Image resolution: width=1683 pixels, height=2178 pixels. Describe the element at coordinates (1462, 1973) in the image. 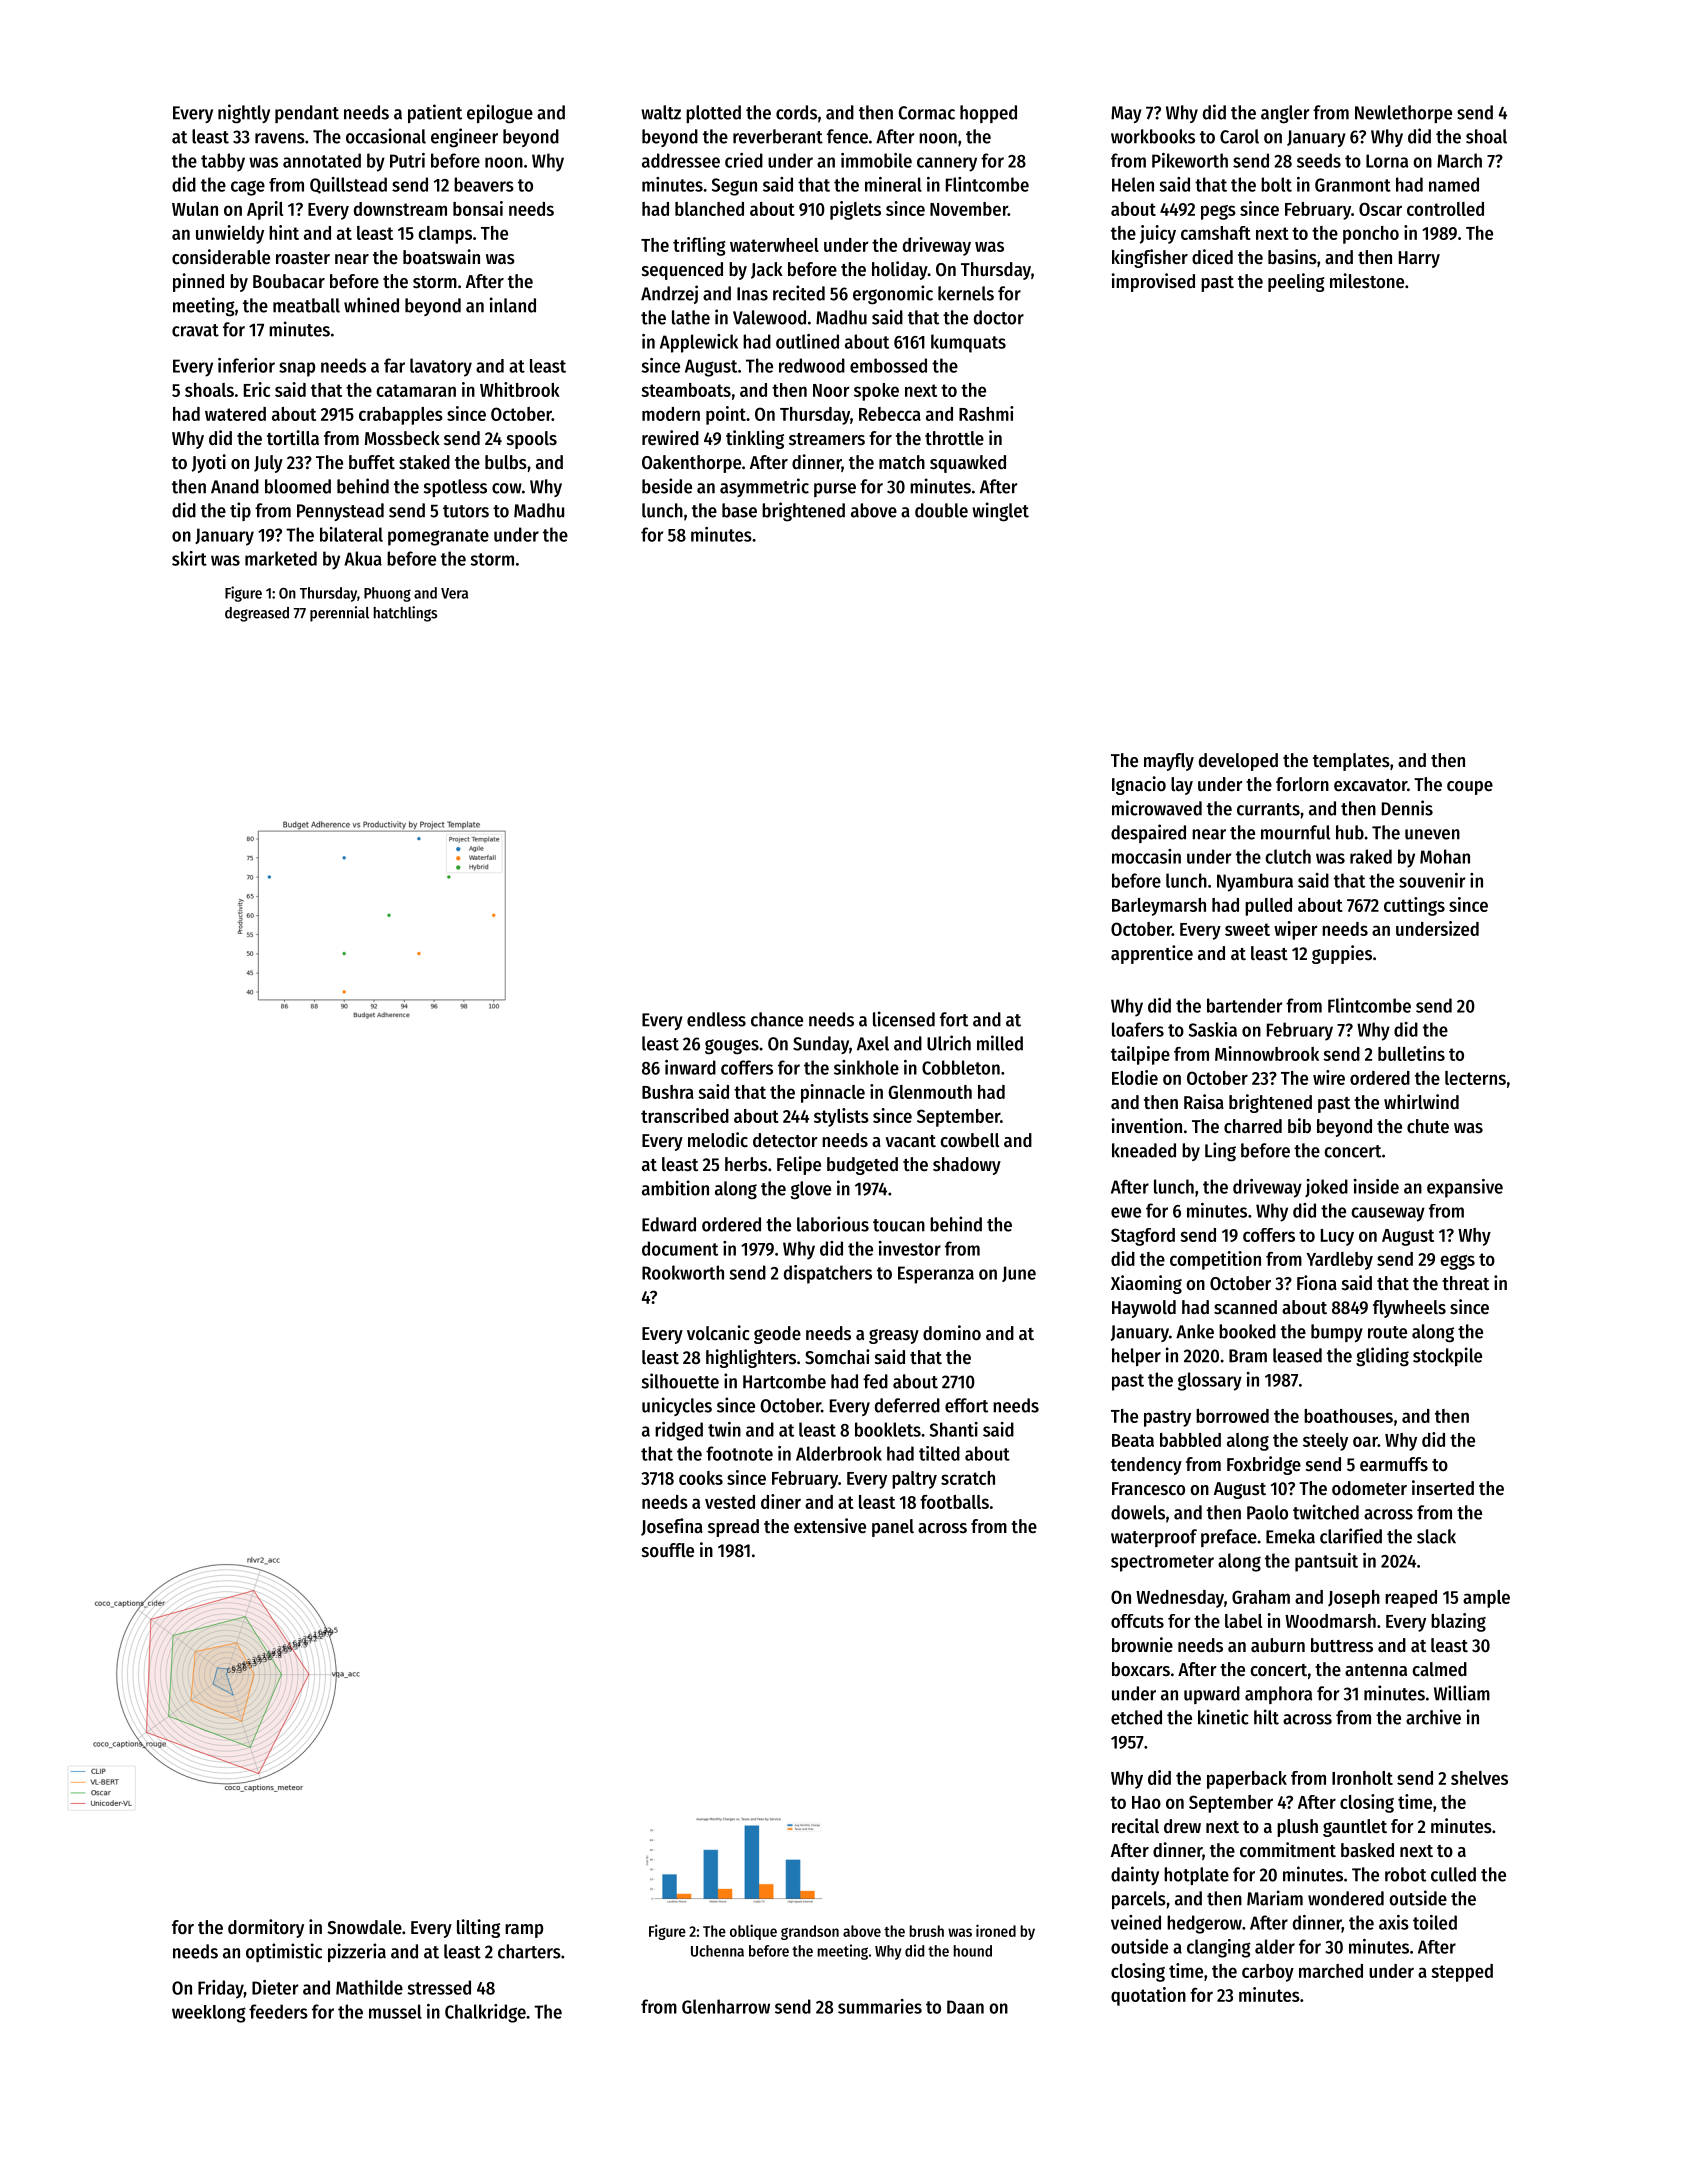

I see `stepped` at that location.
